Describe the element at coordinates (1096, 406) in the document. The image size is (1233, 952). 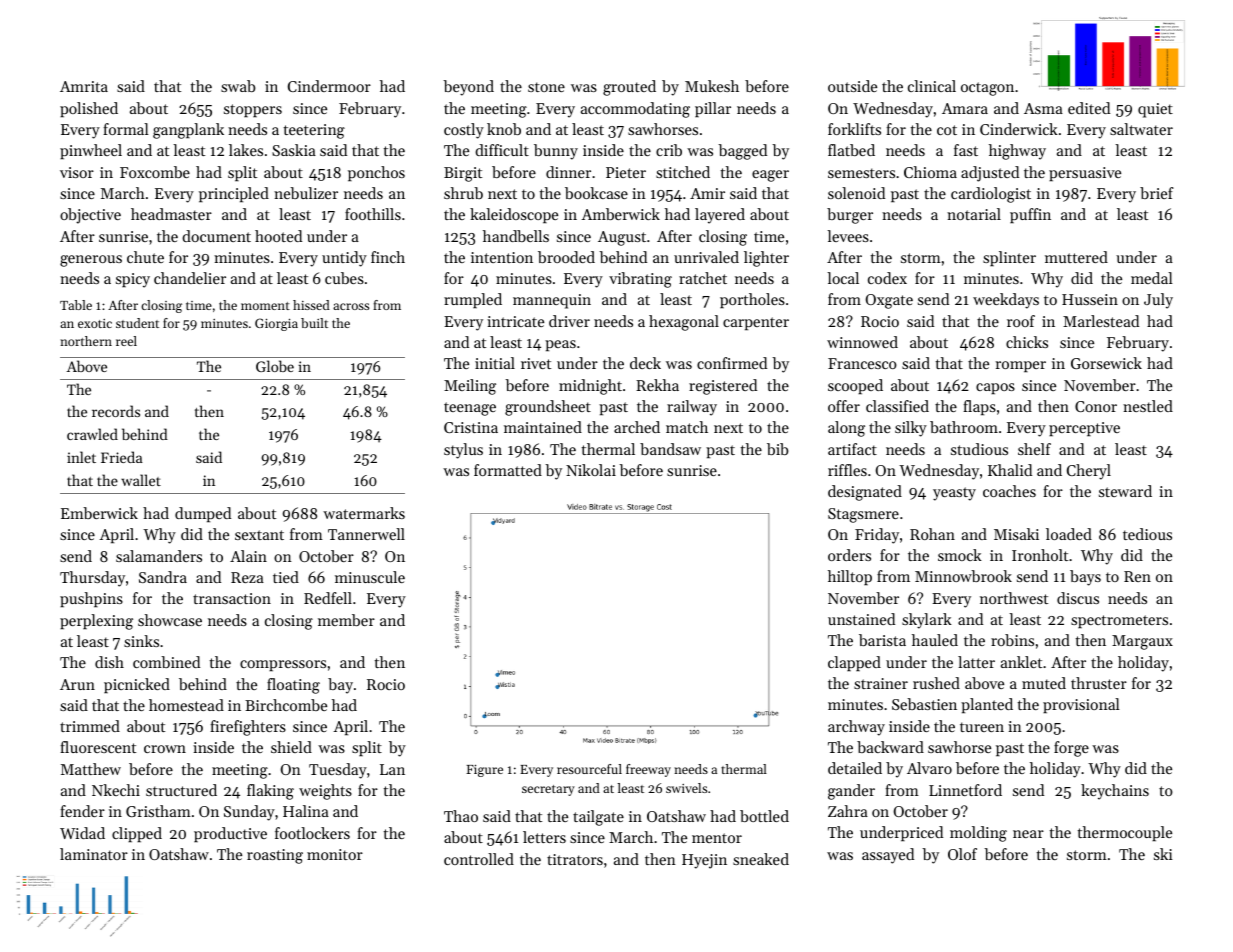
I see `Conor` at that location.
